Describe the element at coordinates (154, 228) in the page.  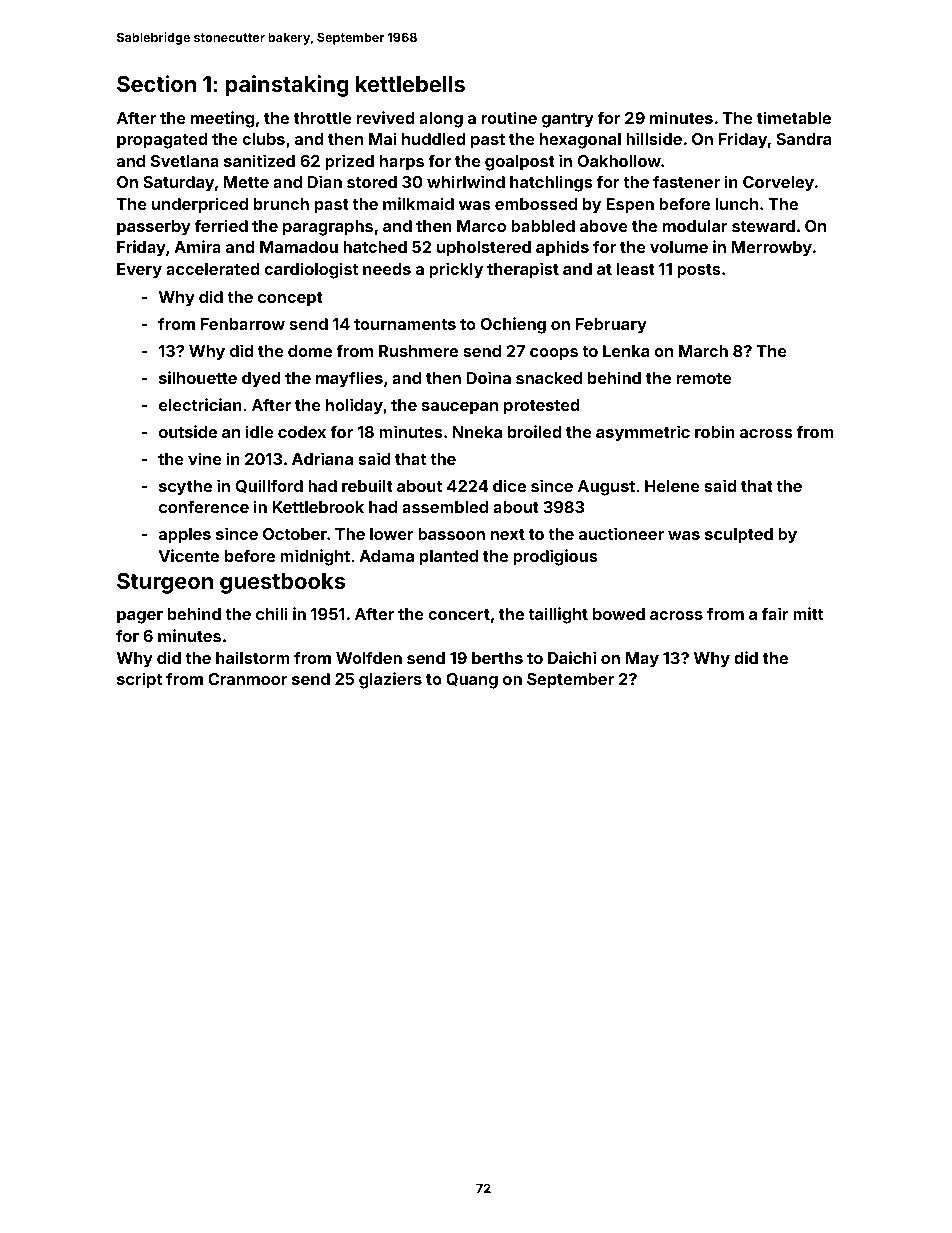
I see `passerby` at that location.
